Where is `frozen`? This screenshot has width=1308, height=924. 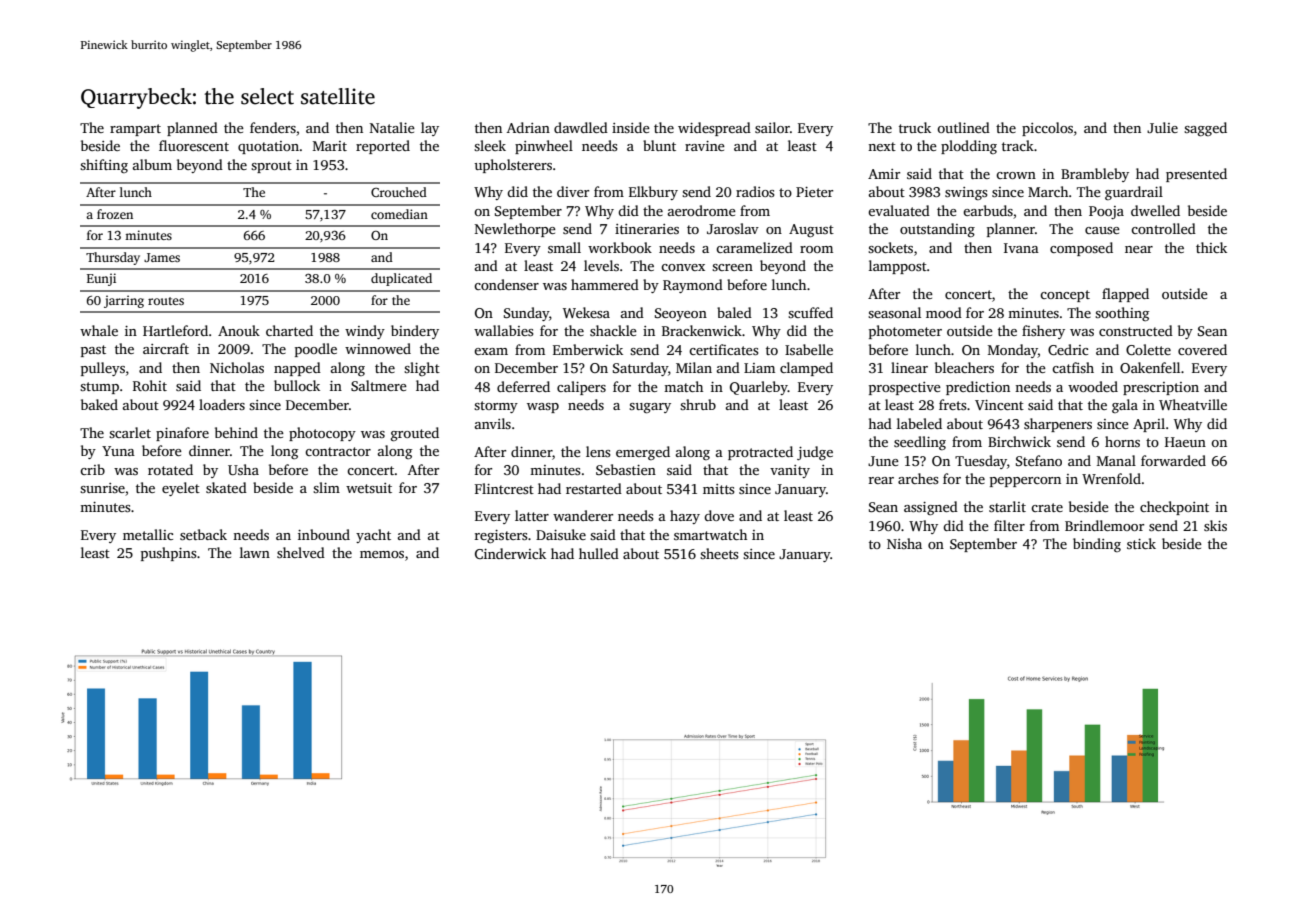 frozen is located at coordinates (115, 214).
